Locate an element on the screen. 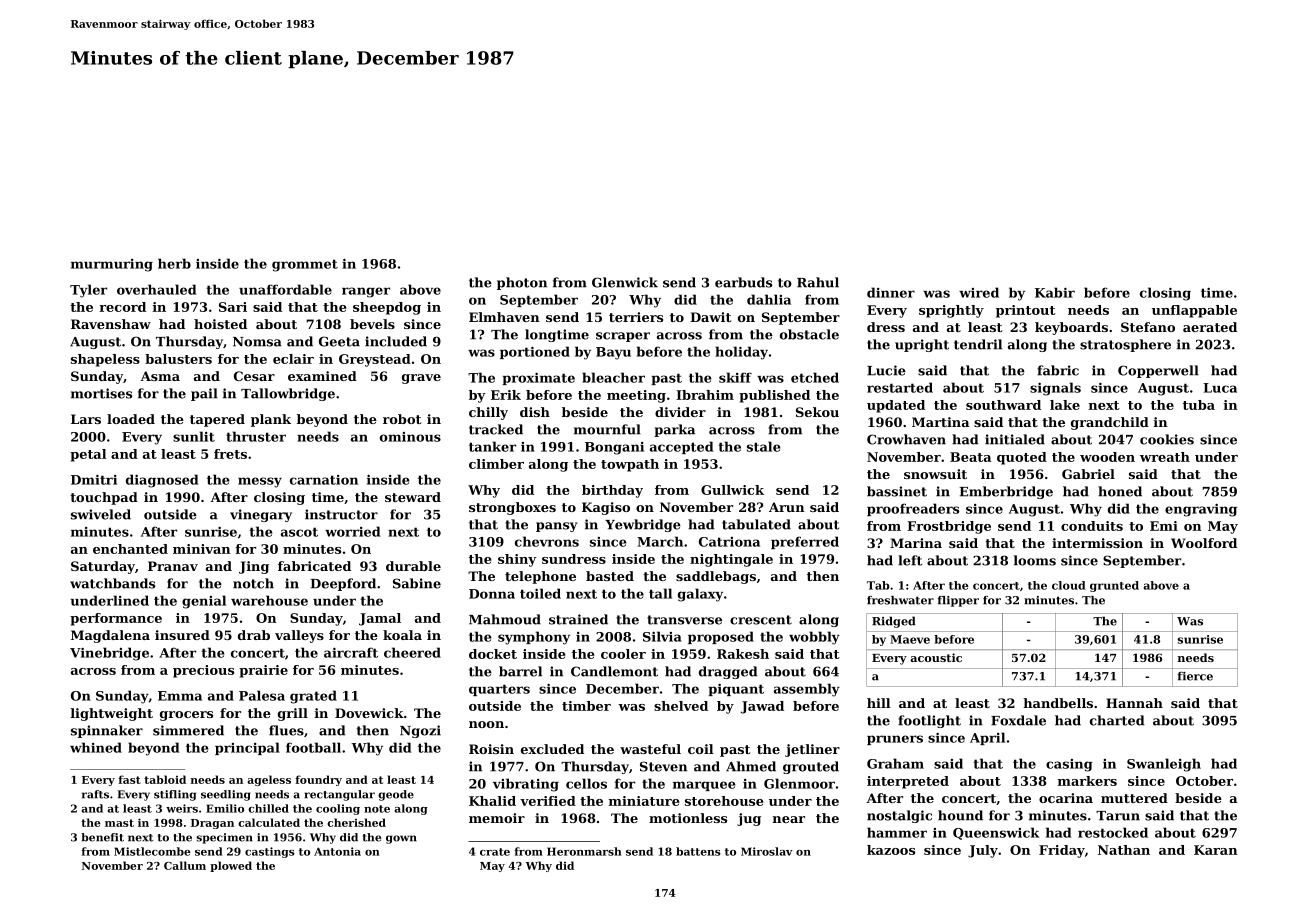 This screenshot has height=924, width=1308. Gullwick is located at coordinates (732, 490).
